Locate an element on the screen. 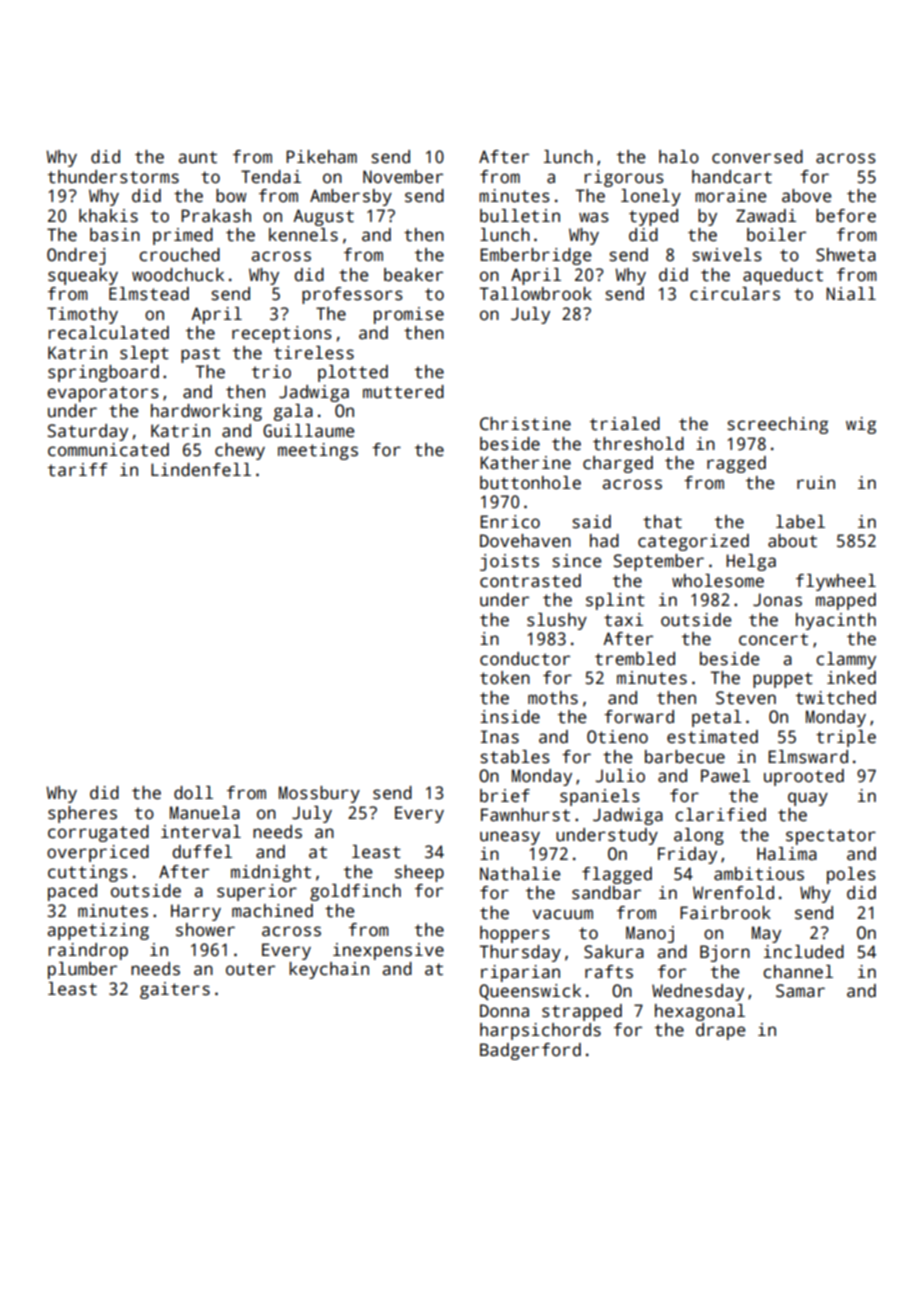 Image resolution: width=924 pixels, height=1314 pixels. aunt is located at coordinates (197, 157).
